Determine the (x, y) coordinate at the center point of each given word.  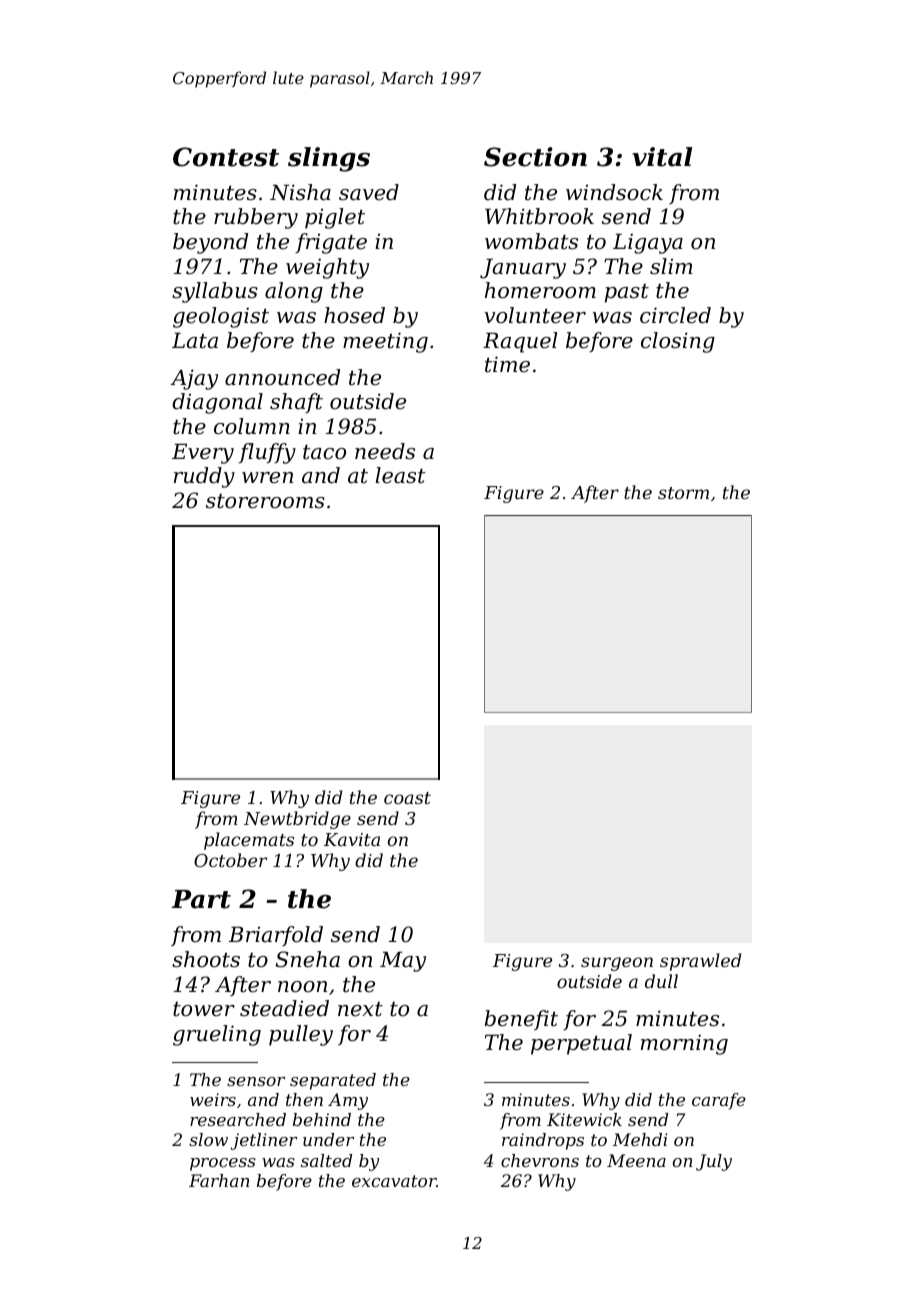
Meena (636, 1160)
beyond (210, 243)
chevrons (540, 1160)
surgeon (617, 964)
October (230, 860)
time (507, 364)
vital (662, 157)
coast (407, 798)
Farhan (219, 1180)
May (403, 961)
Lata (195, 340)
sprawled (700, 962)
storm (683, 493)
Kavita (352, 839)
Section (535, 157)
